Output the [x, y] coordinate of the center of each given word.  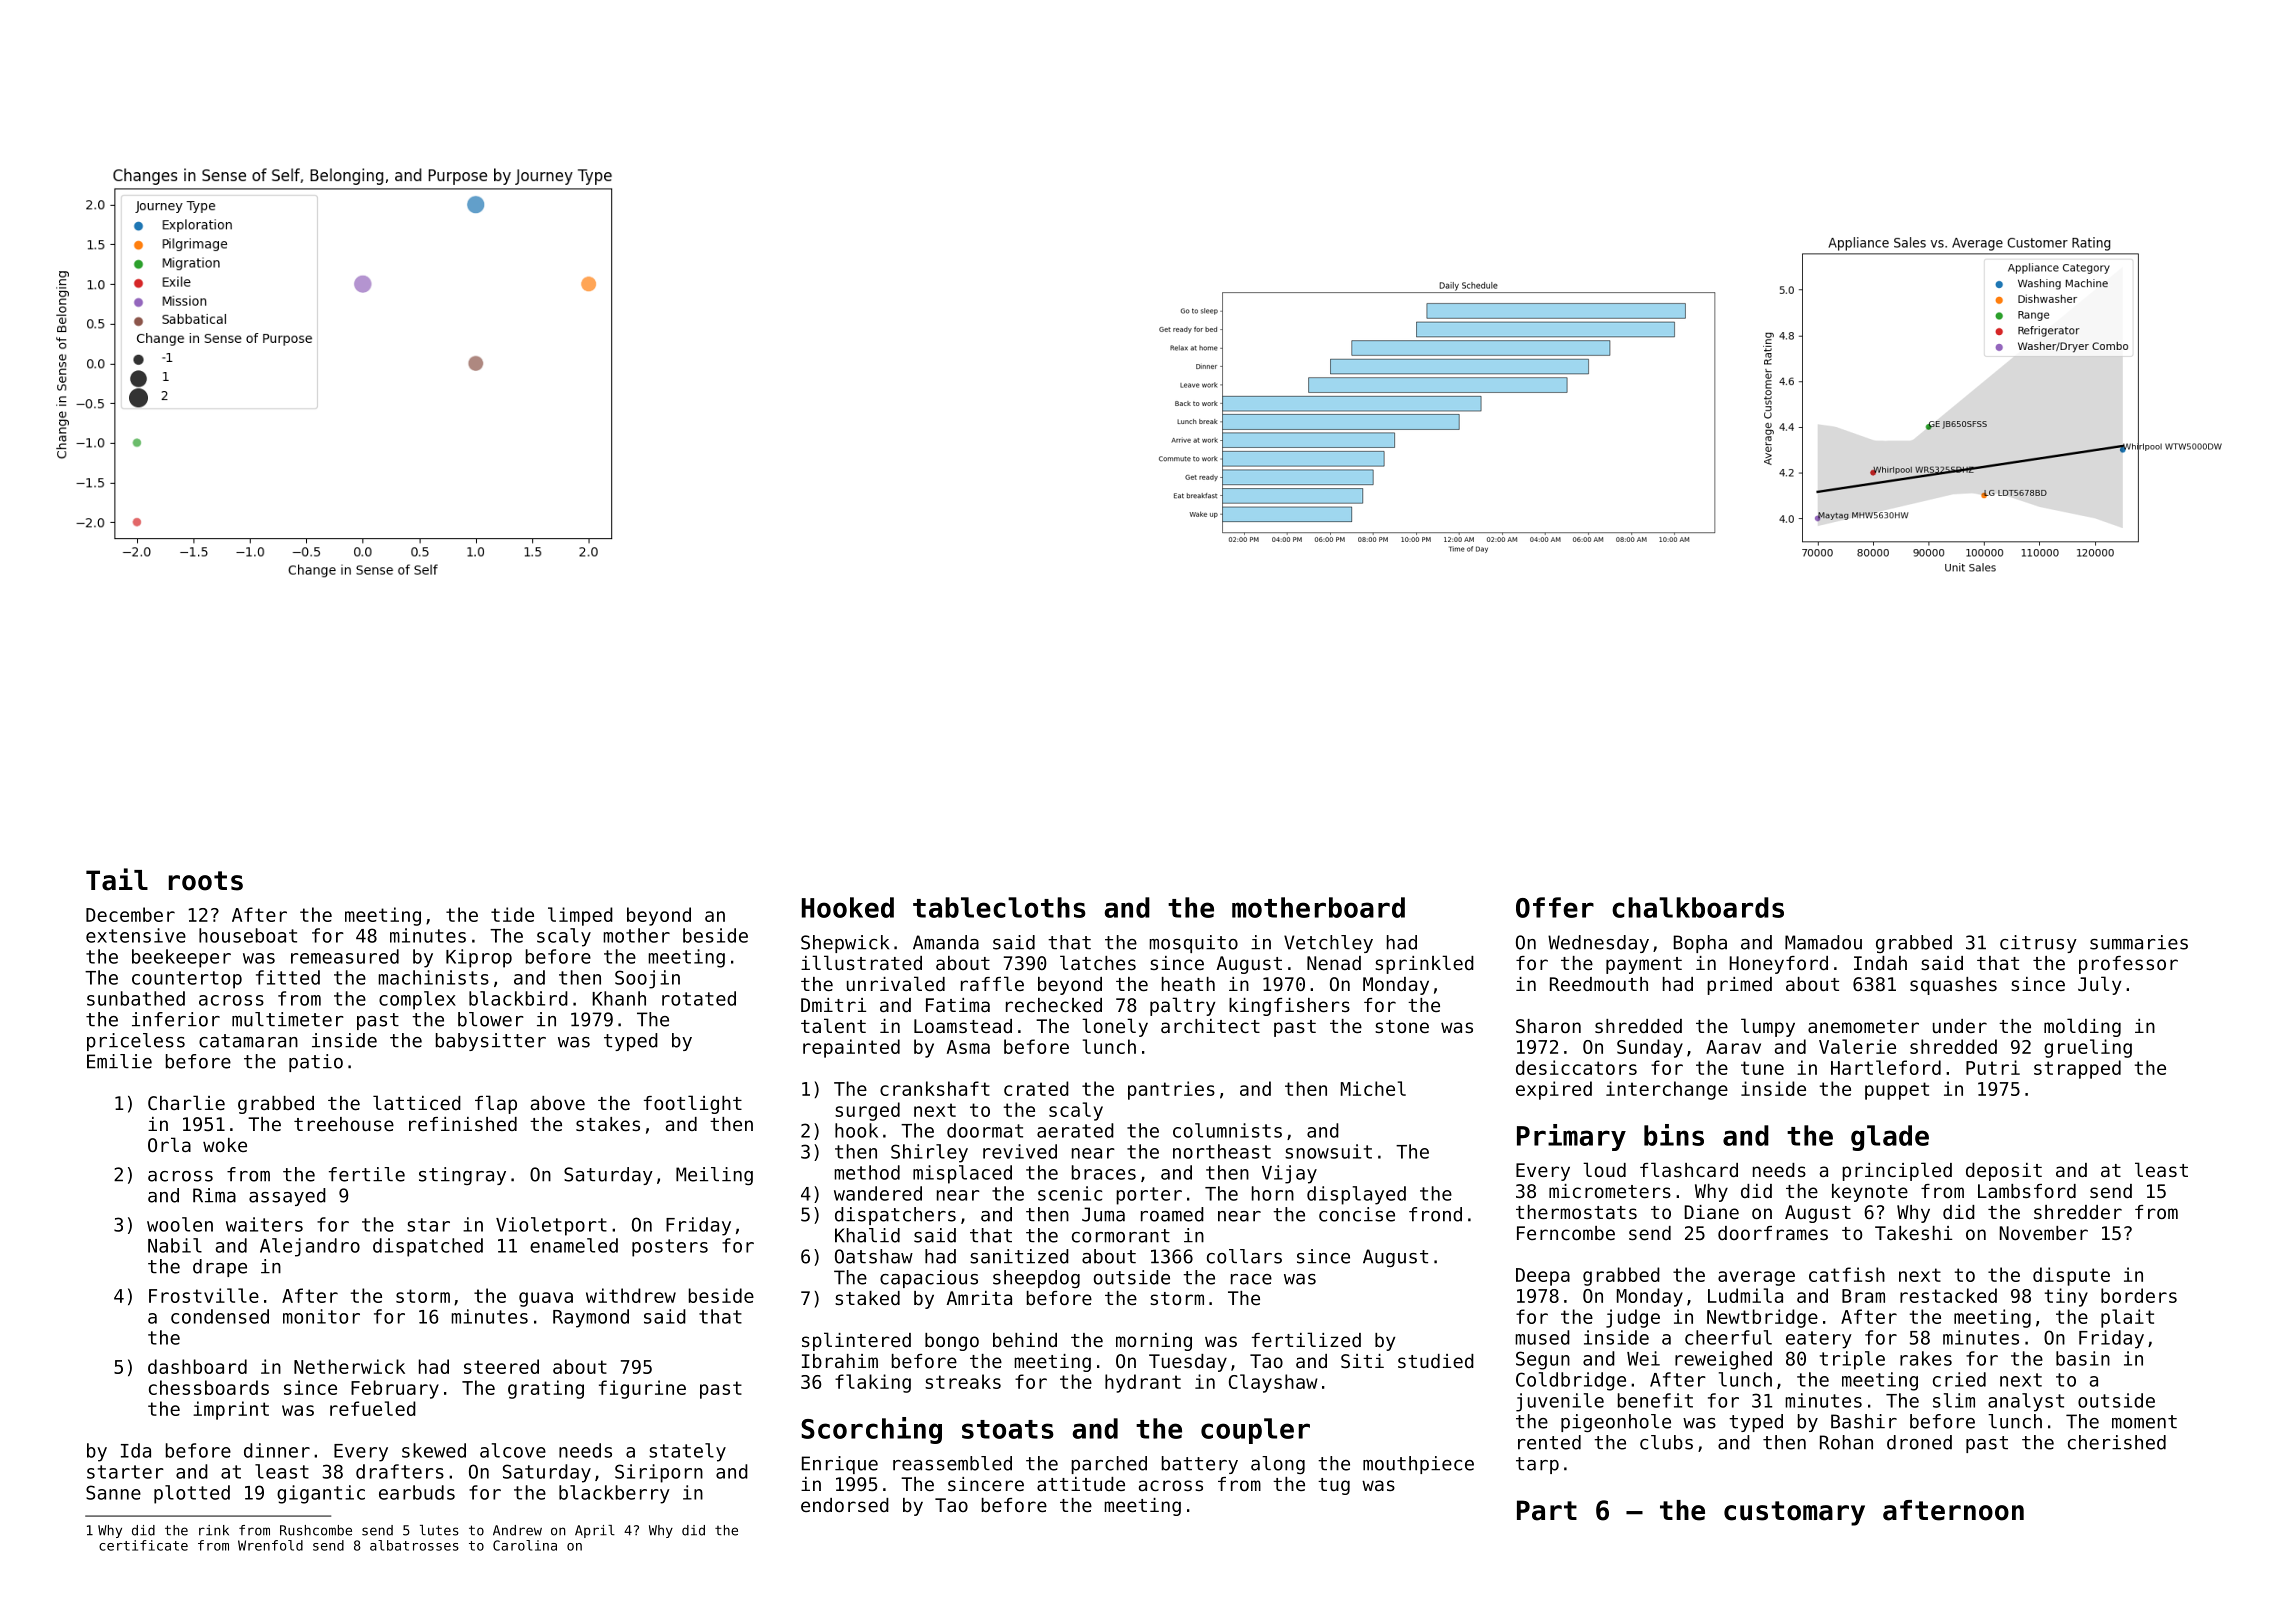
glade [1890, 1138]
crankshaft [935, 1088]
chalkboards [1698, 907]
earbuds [417, 1492]
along [1278, 1465]
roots [206, 881]
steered [501, 1366]
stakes [608, 1124]
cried [1959, 1379]
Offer [1555, 907]
